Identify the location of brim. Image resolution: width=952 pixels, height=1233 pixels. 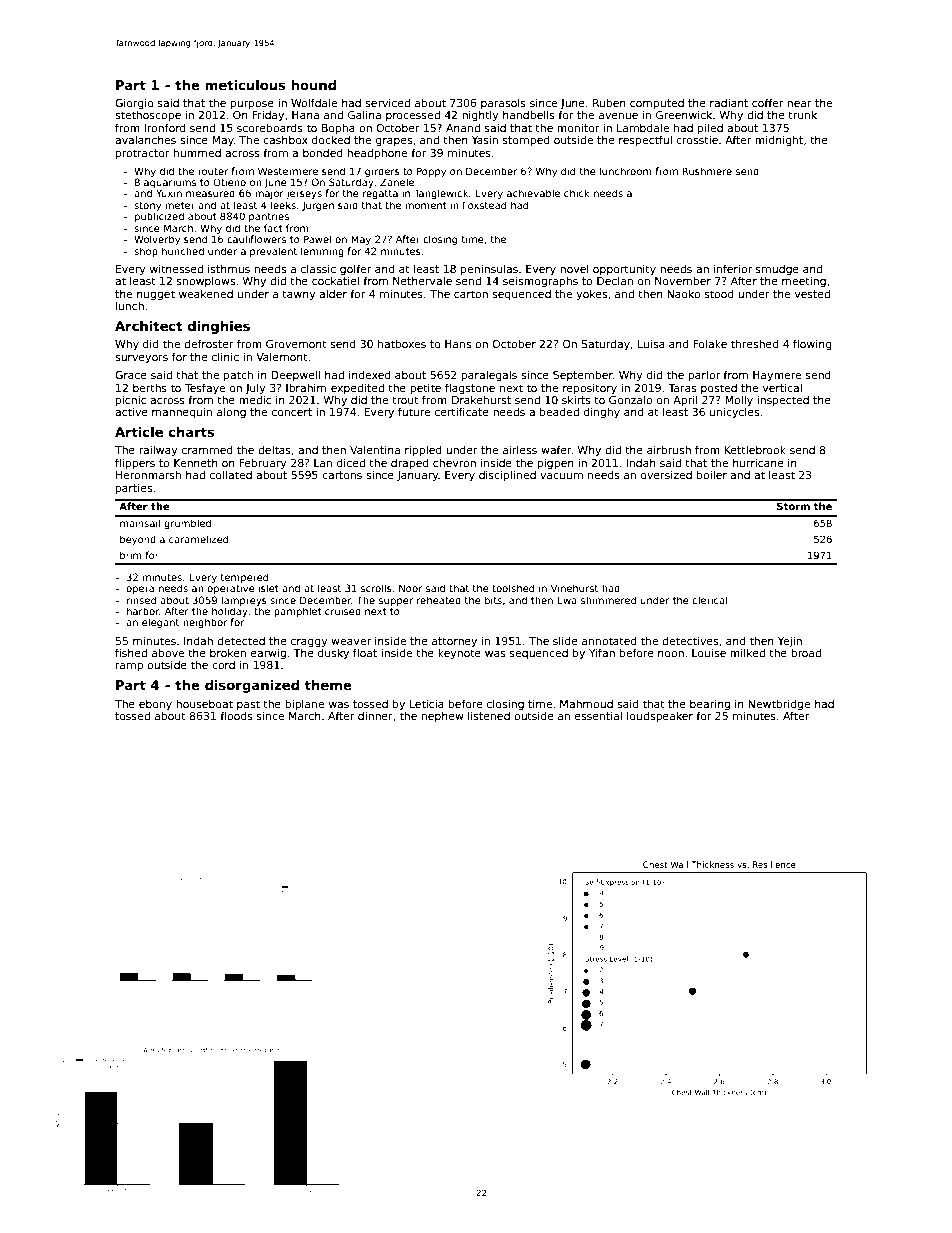
(130, 555).
